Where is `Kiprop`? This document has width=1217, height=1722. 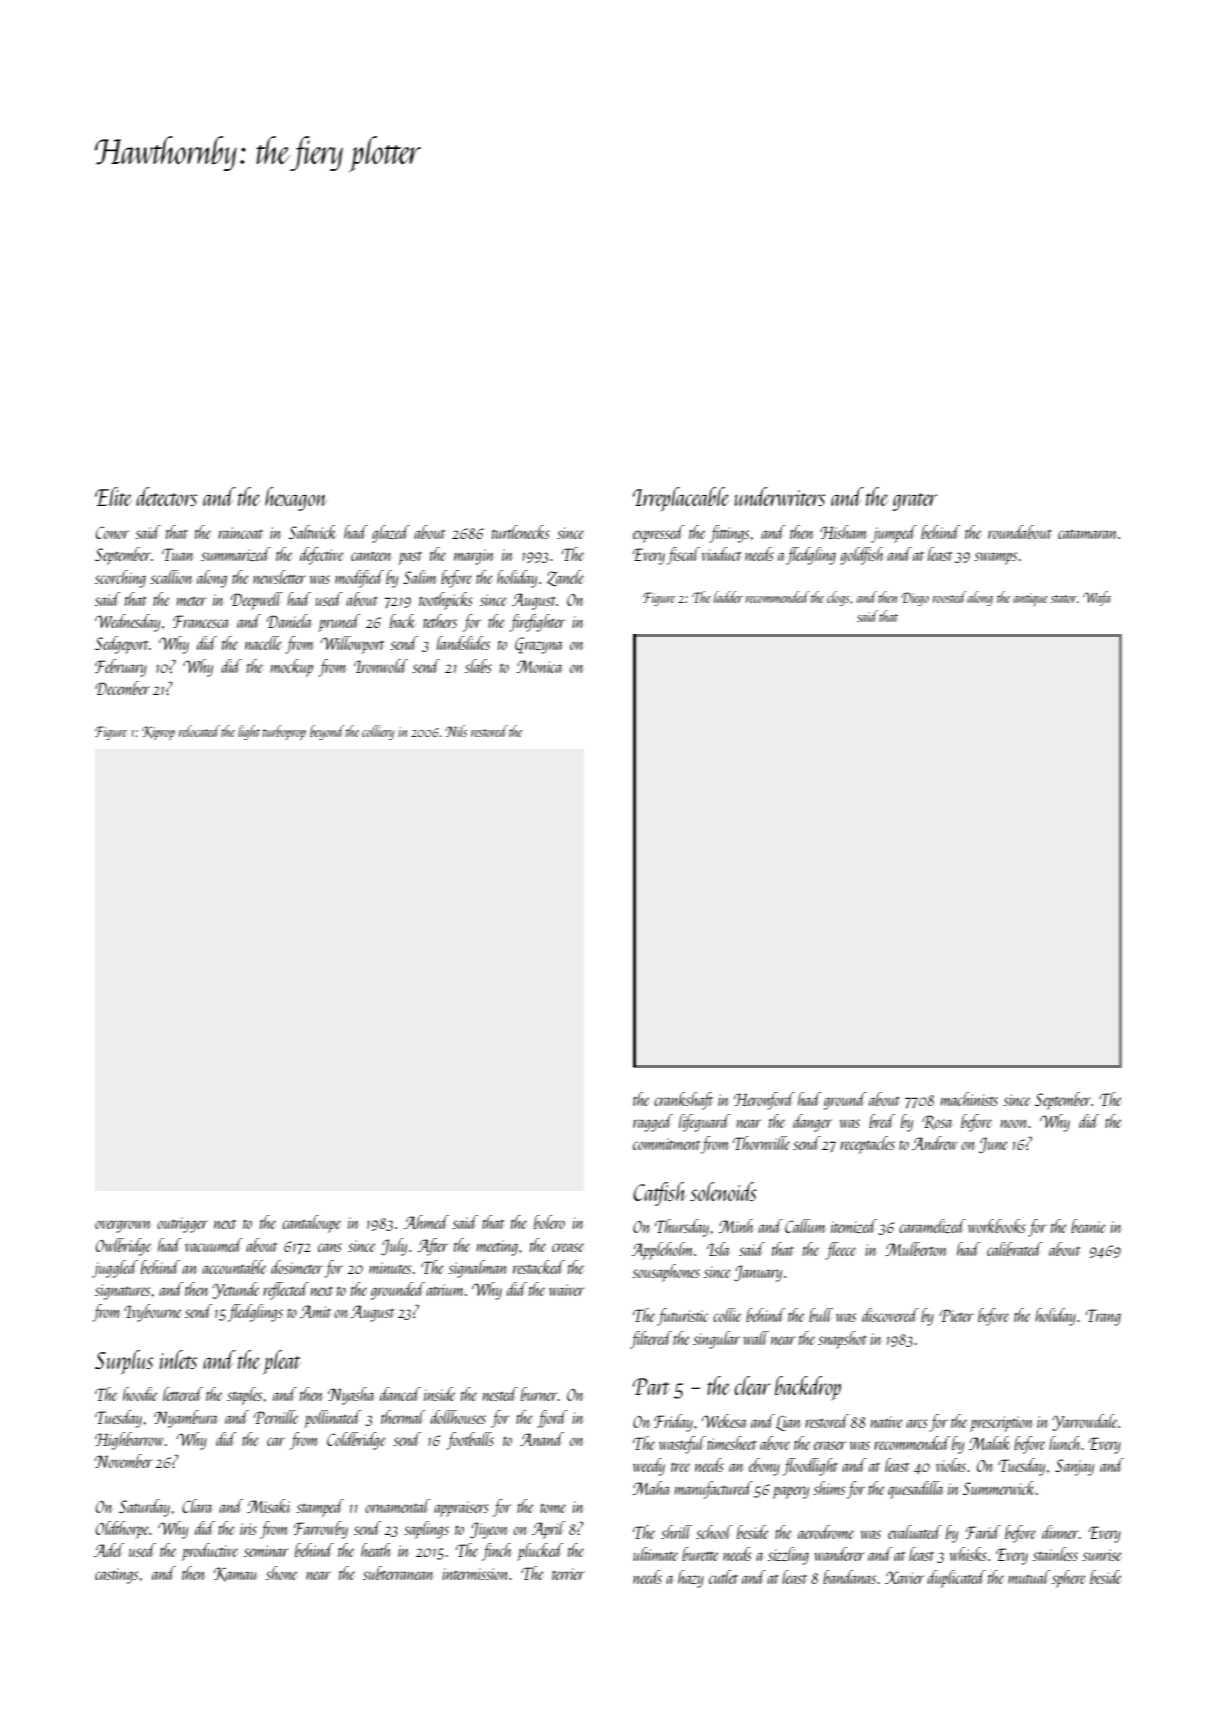
Kiprop is located at coordinates (158, 733).
